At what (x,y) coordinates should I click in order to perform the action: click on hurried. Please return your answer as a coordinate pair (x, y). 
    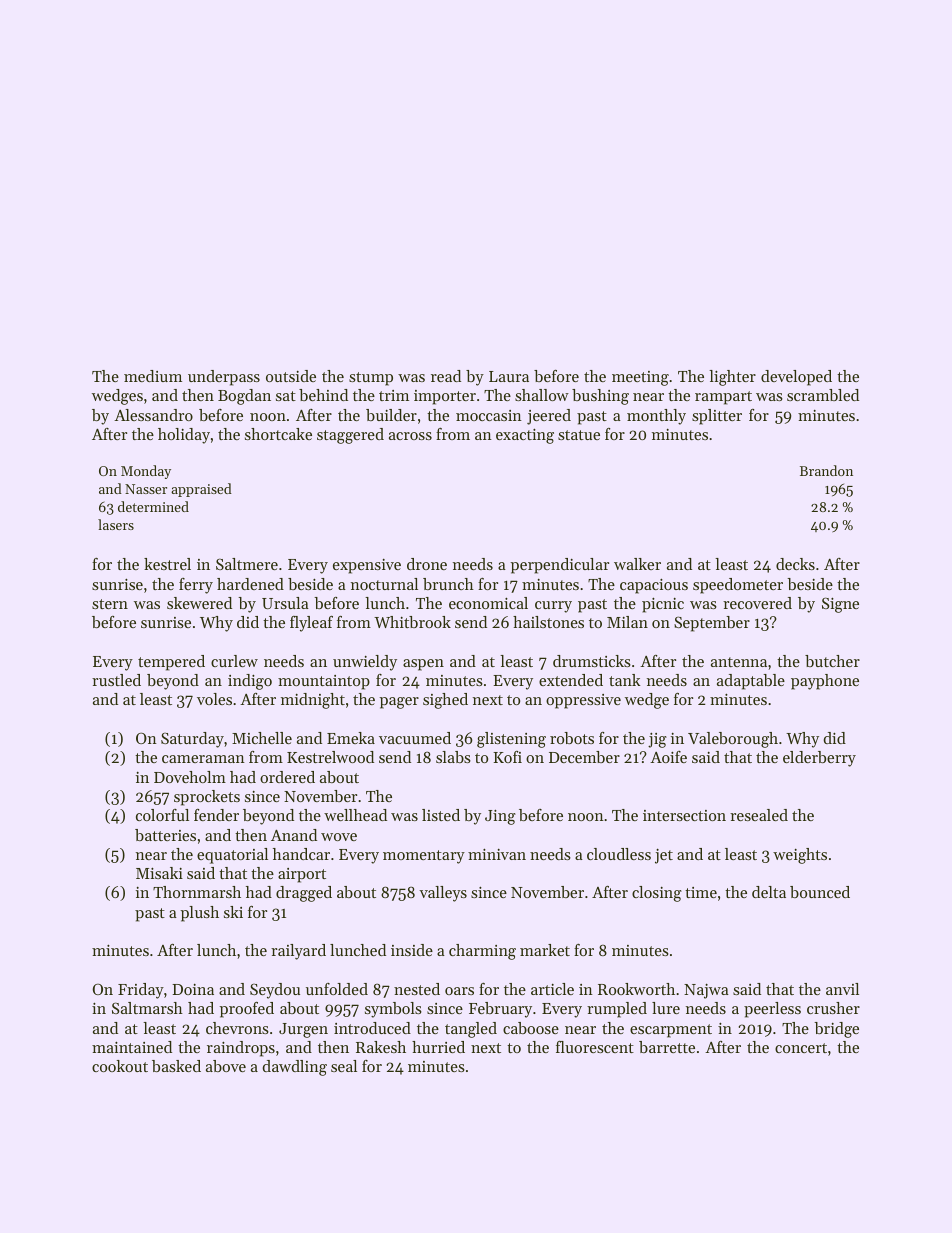
    Looking at the image, I should click on (438, 1047).
